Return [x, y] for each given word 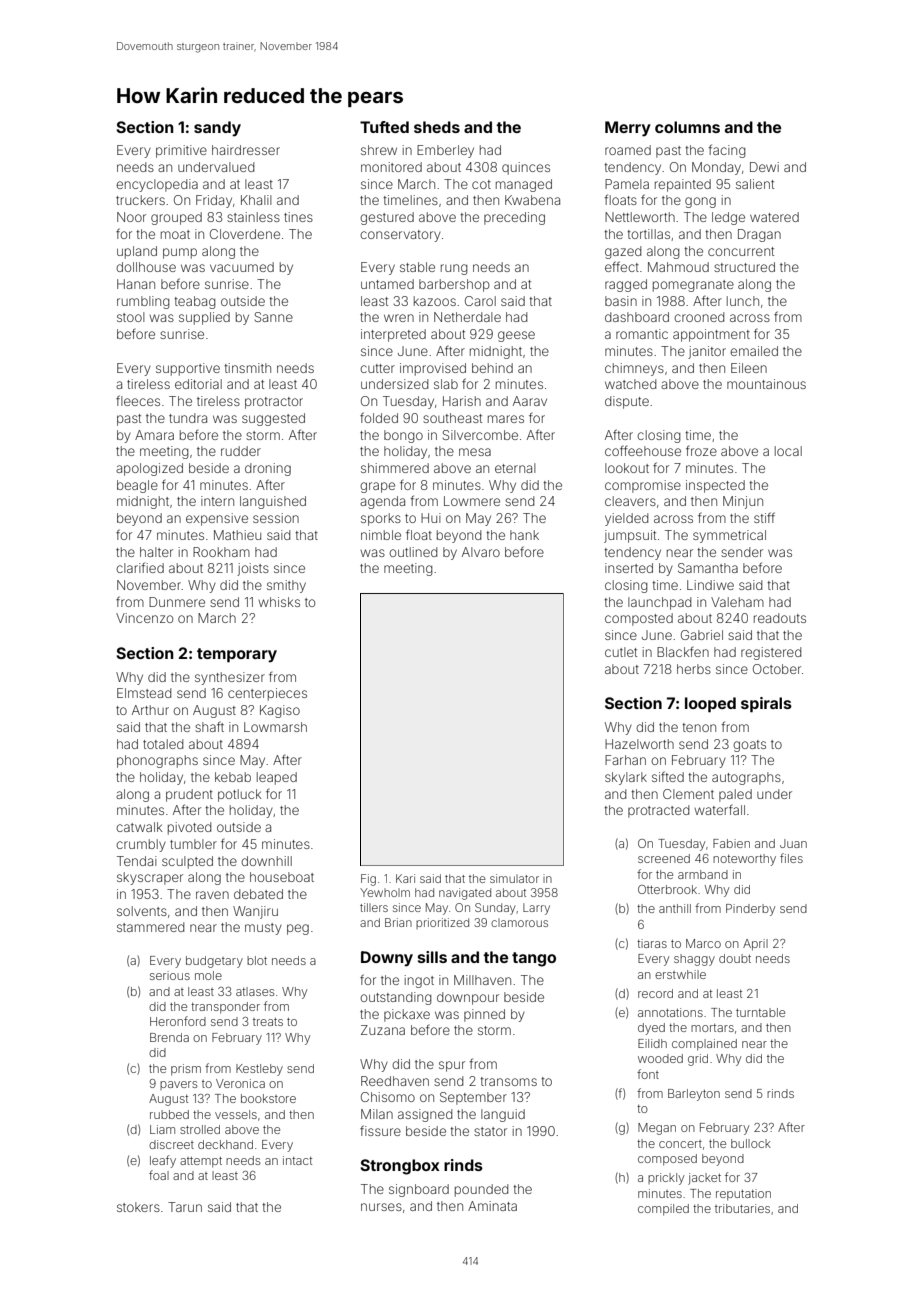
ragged [626, 285]
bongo [403, 436]
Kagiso [280, 711]
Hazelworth [639, 744]
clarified [140, 567]
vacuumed [242, 267]
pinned [484, 1015]
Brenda [169, 1037]
